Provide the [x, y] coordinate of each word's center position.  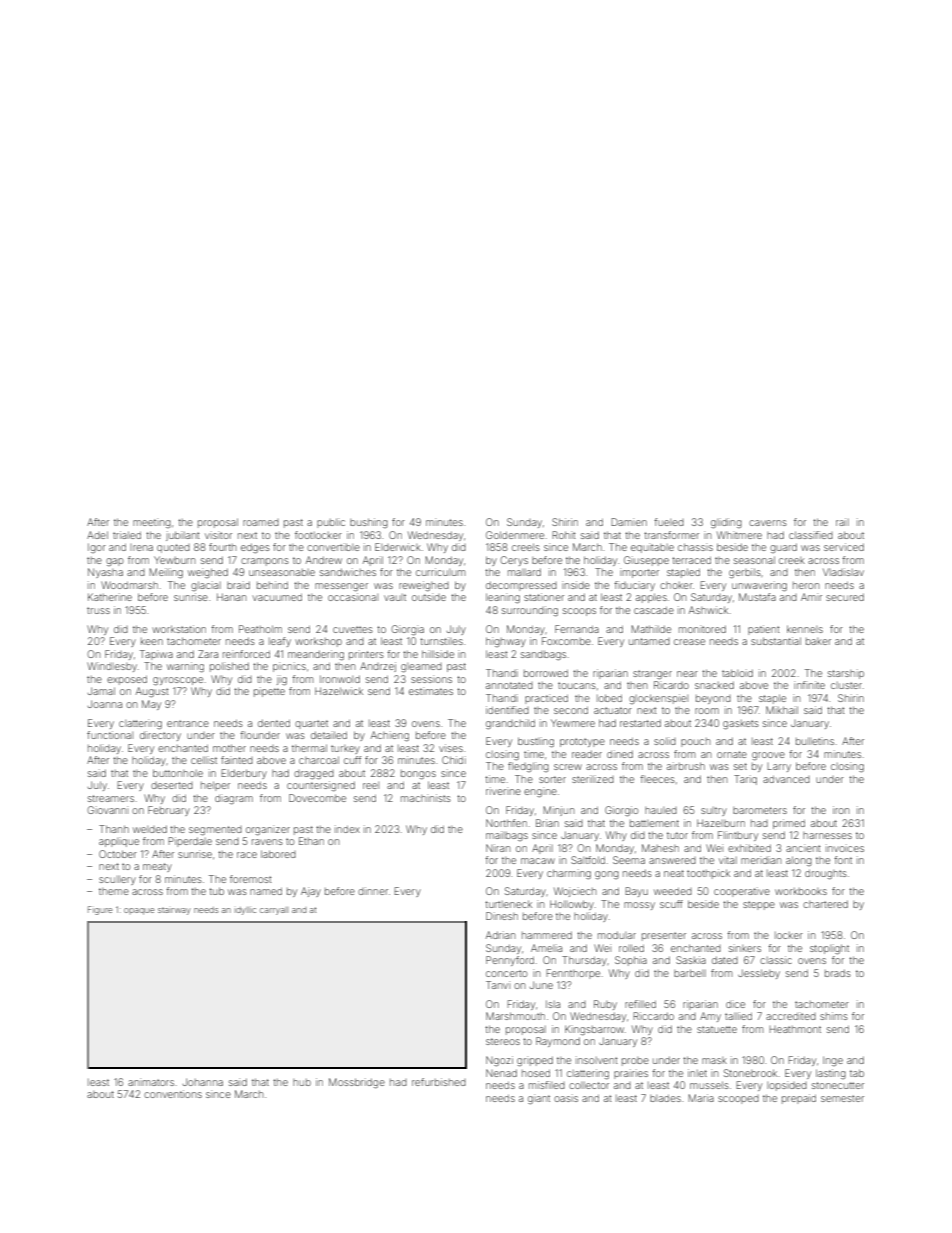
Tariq [745, 780]
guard [783, 548]
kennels [805, 629]
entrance [188, 723]
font [843, 860]
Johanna [202, 1082]
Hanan [231, 597]
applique [119, 842]
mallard [524, 572]
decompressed [521, 586]
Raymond [558, 1042]
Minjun [558, 811]
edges [255, 548]
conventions [173, 1094]
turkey [345, 749]
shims [834, 1016]
